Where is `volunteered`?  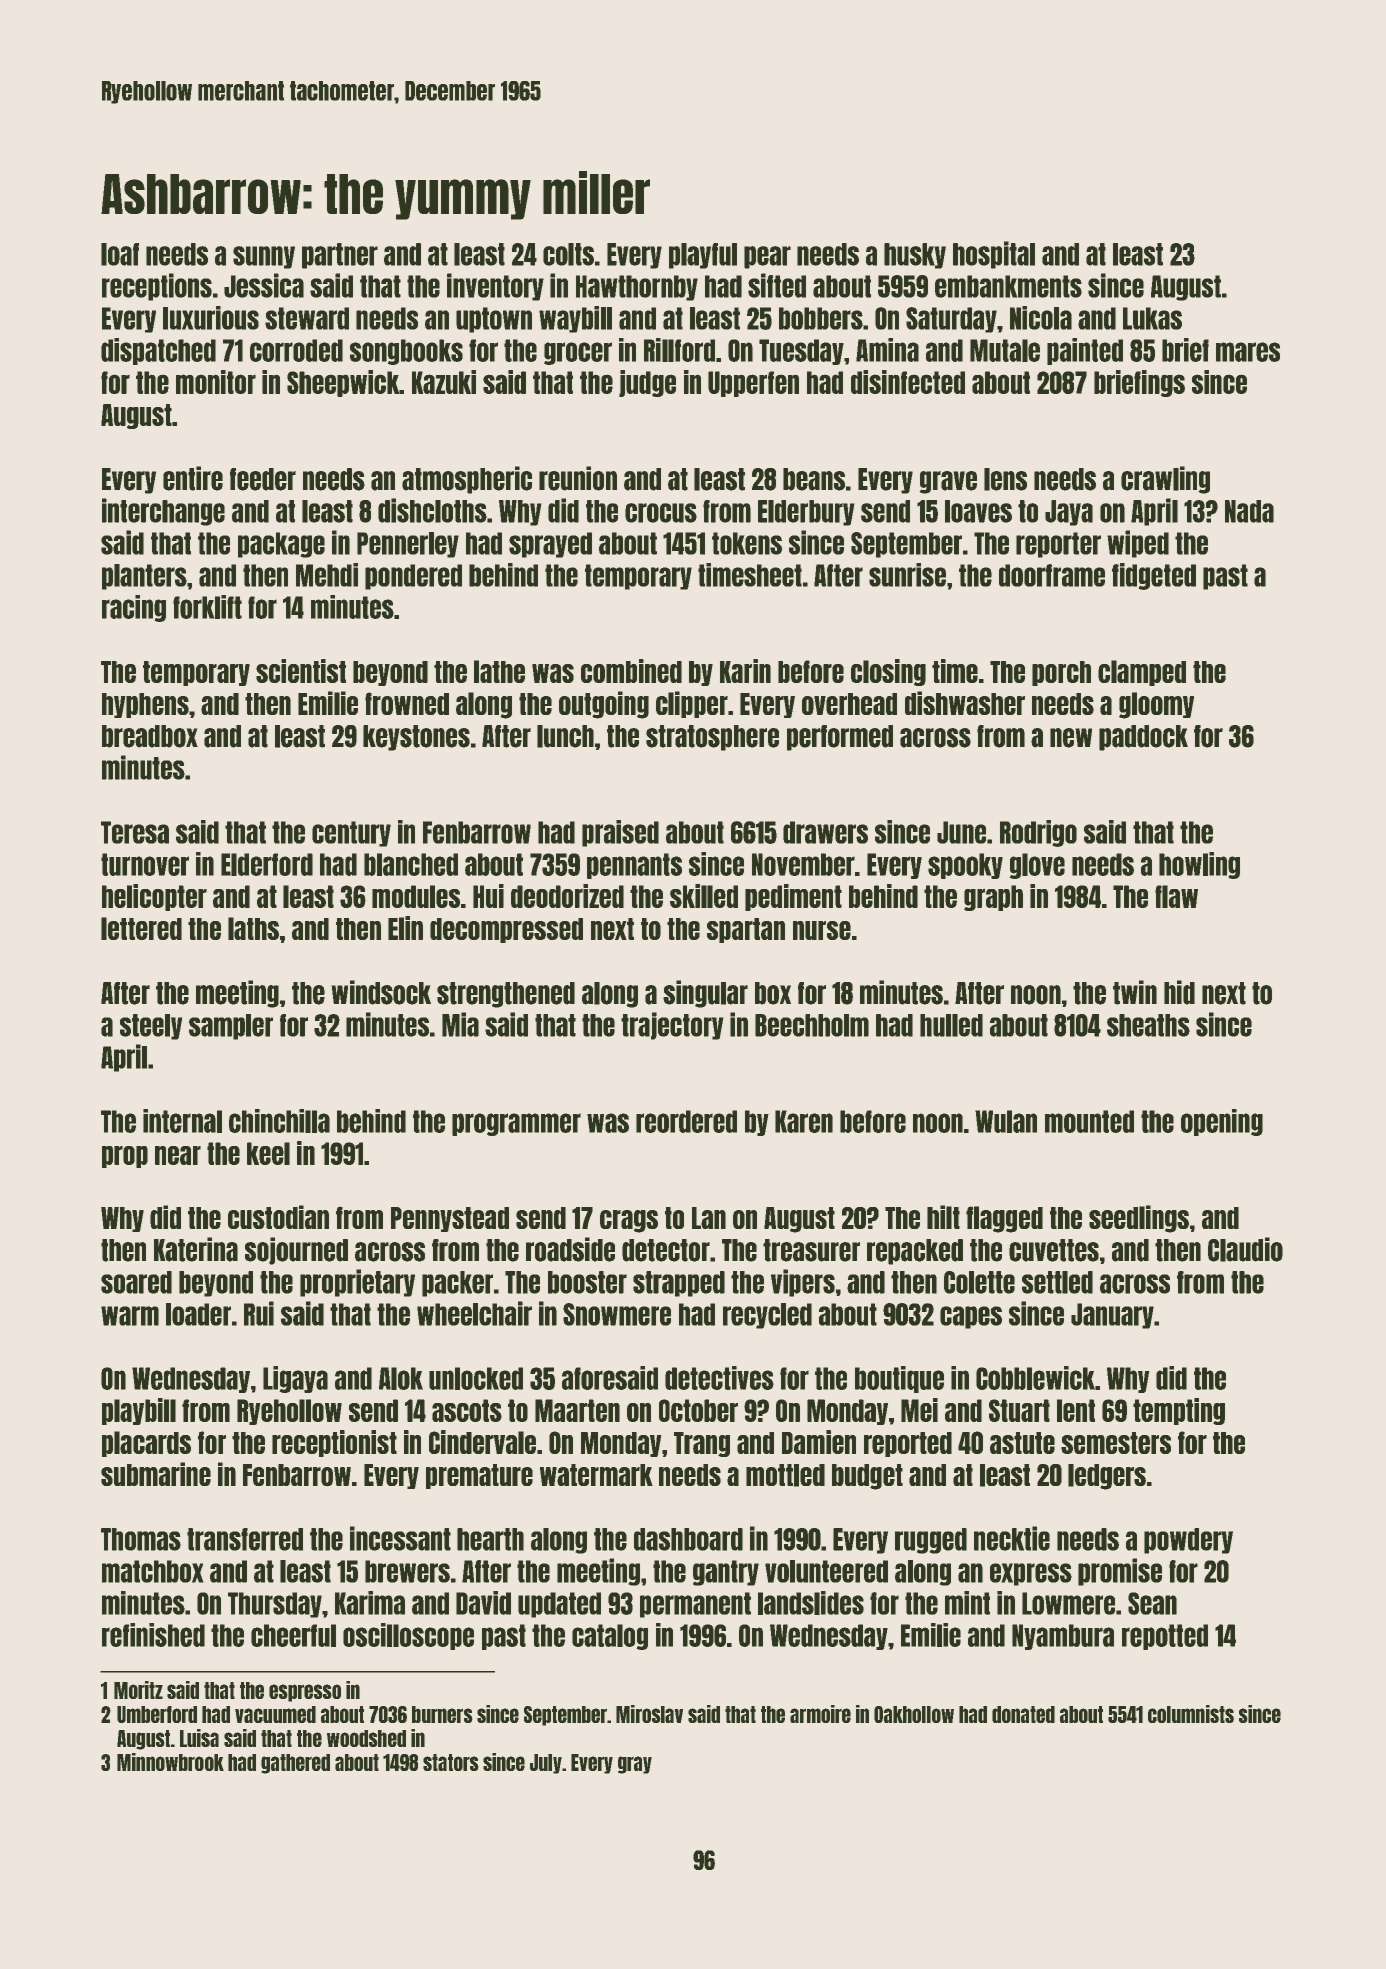 volunteered is located at coordinates (826, 1571).
